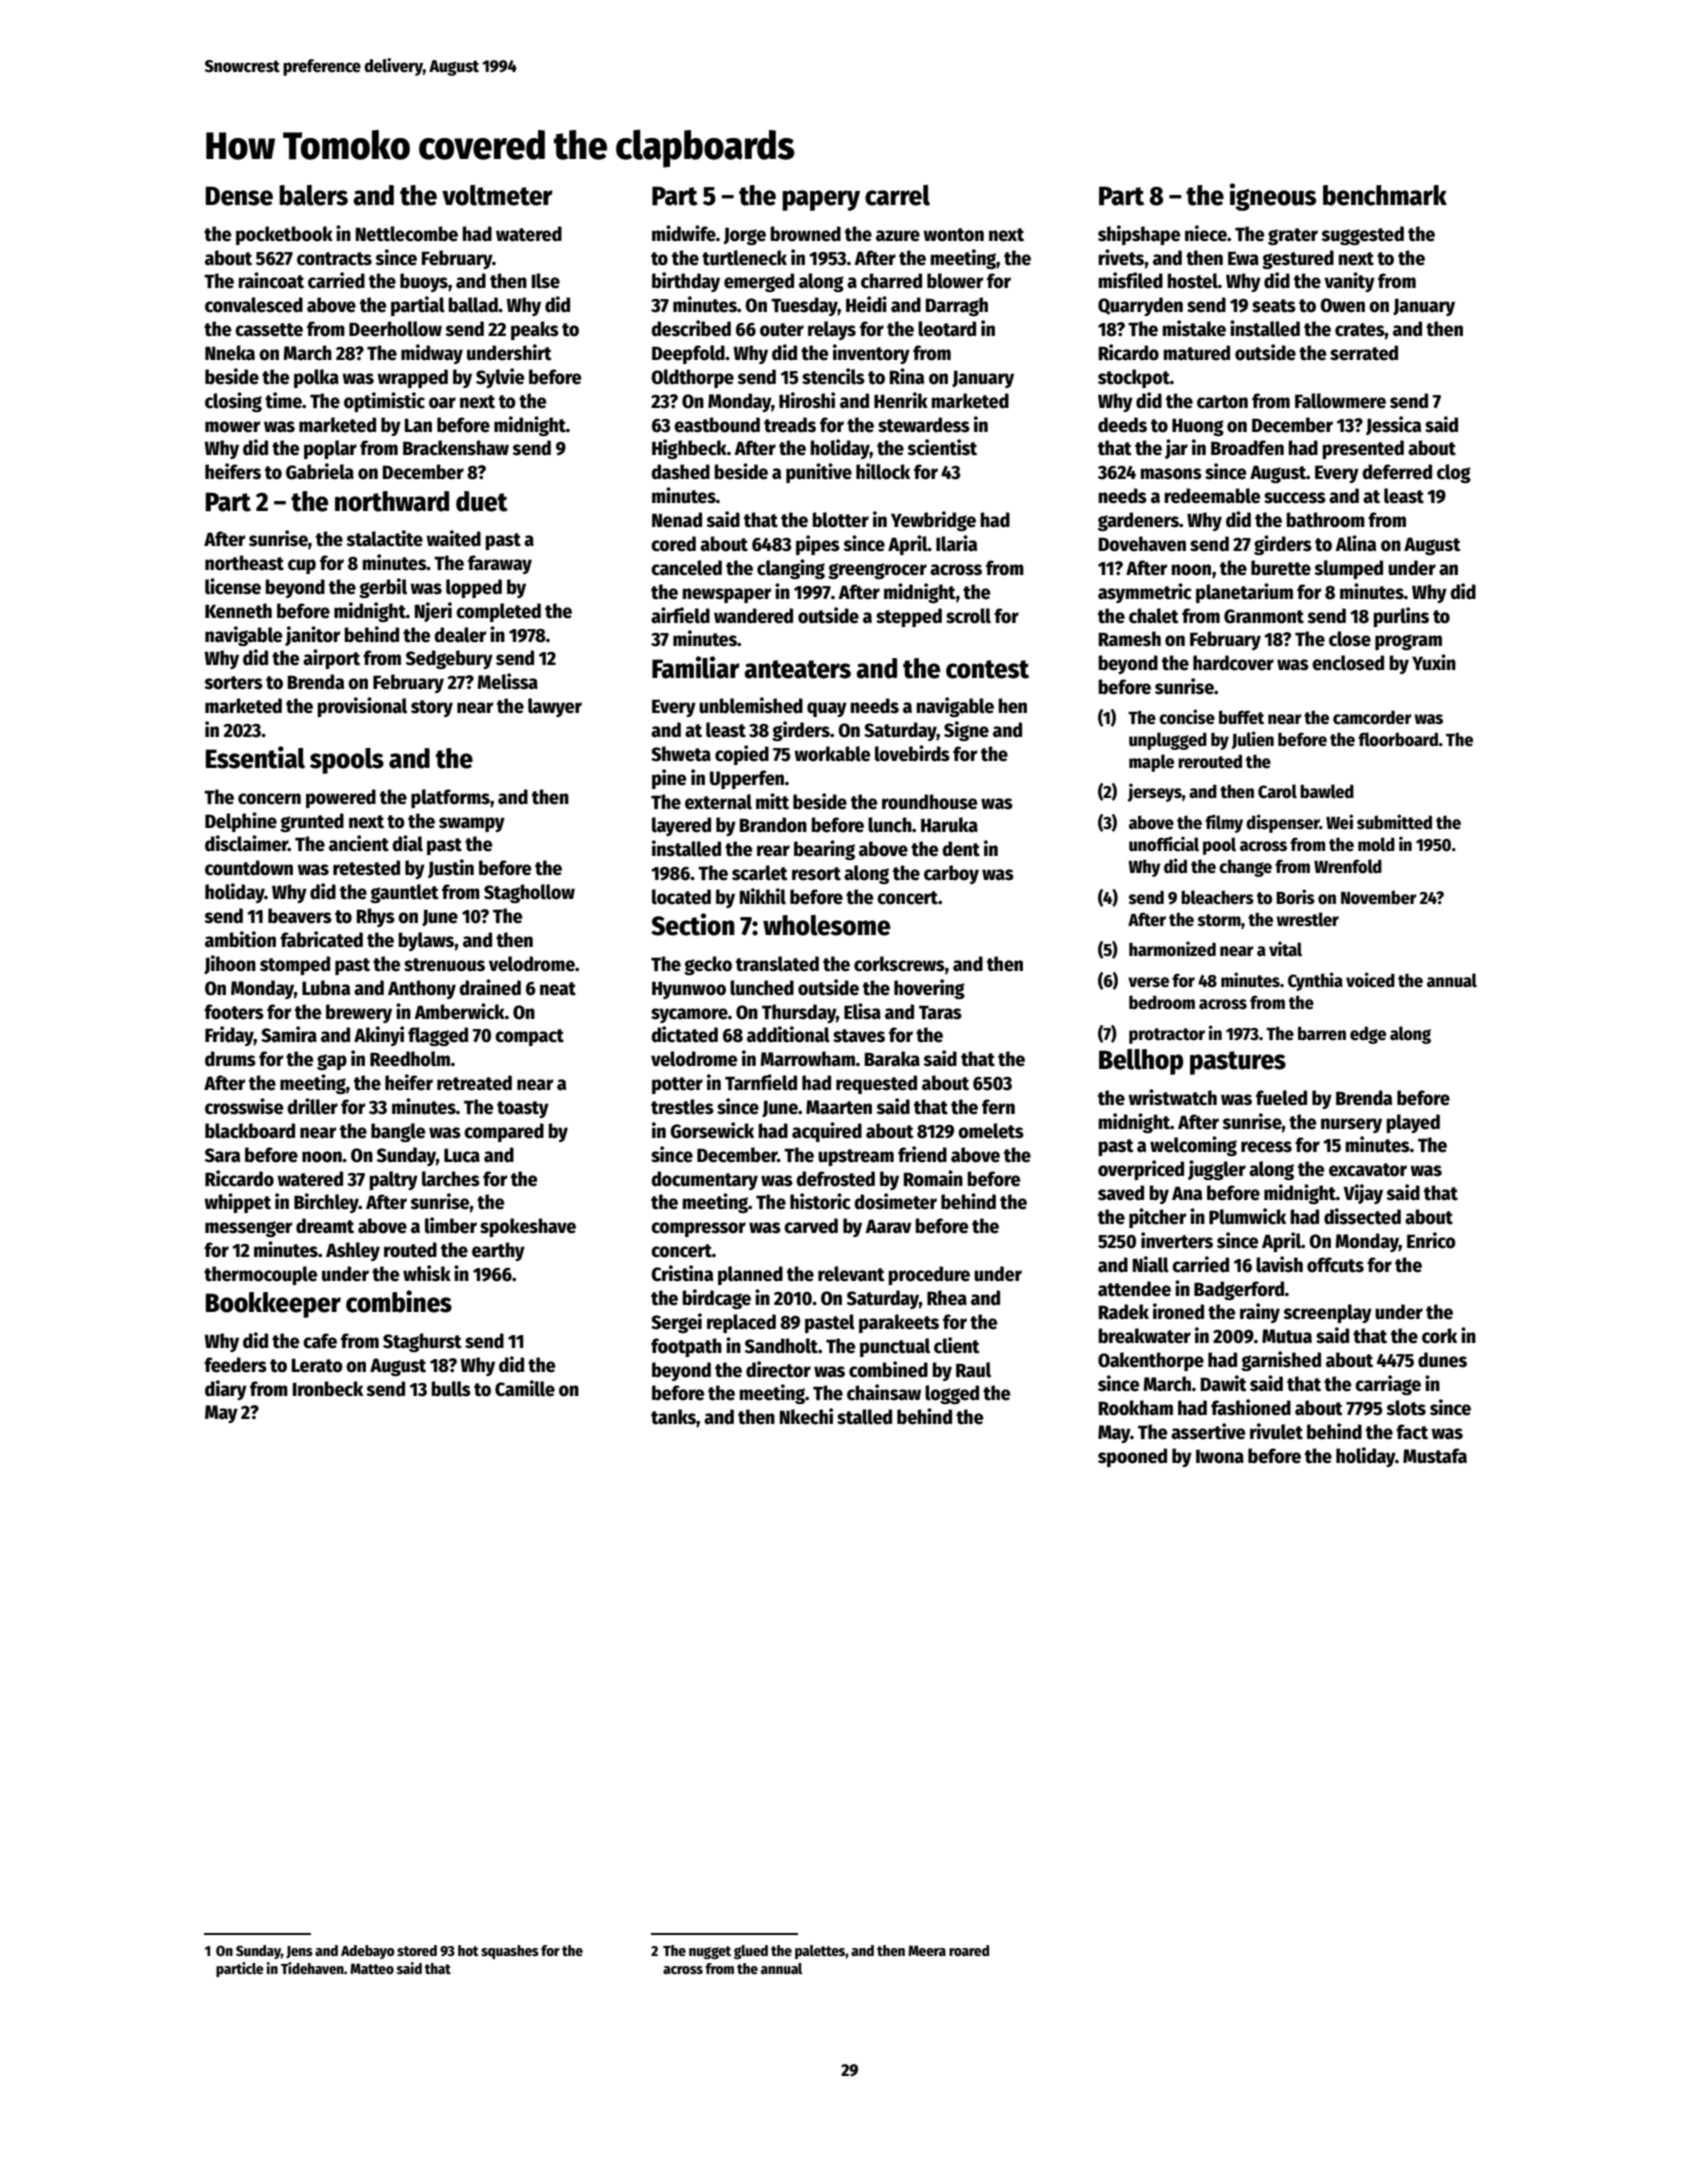  I want to click on scientist, so click(942, 447).
